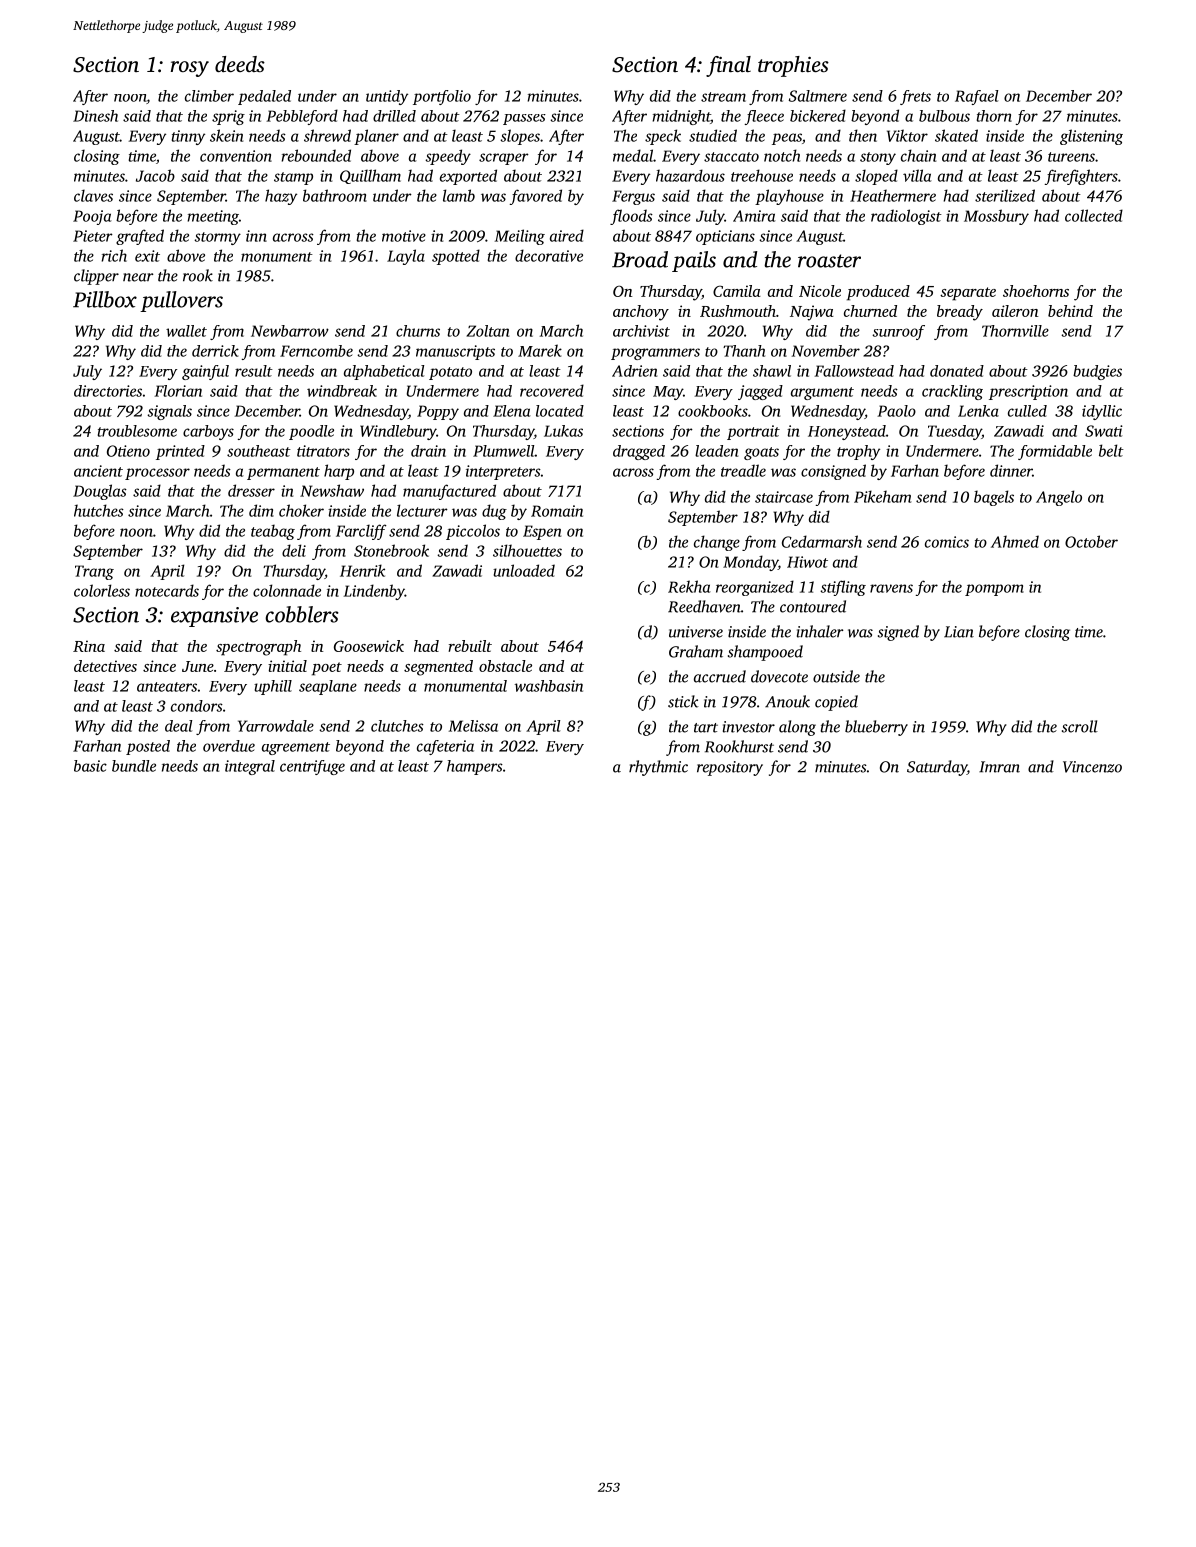  I want to click on Yarrowdale, so click(276, 726).
